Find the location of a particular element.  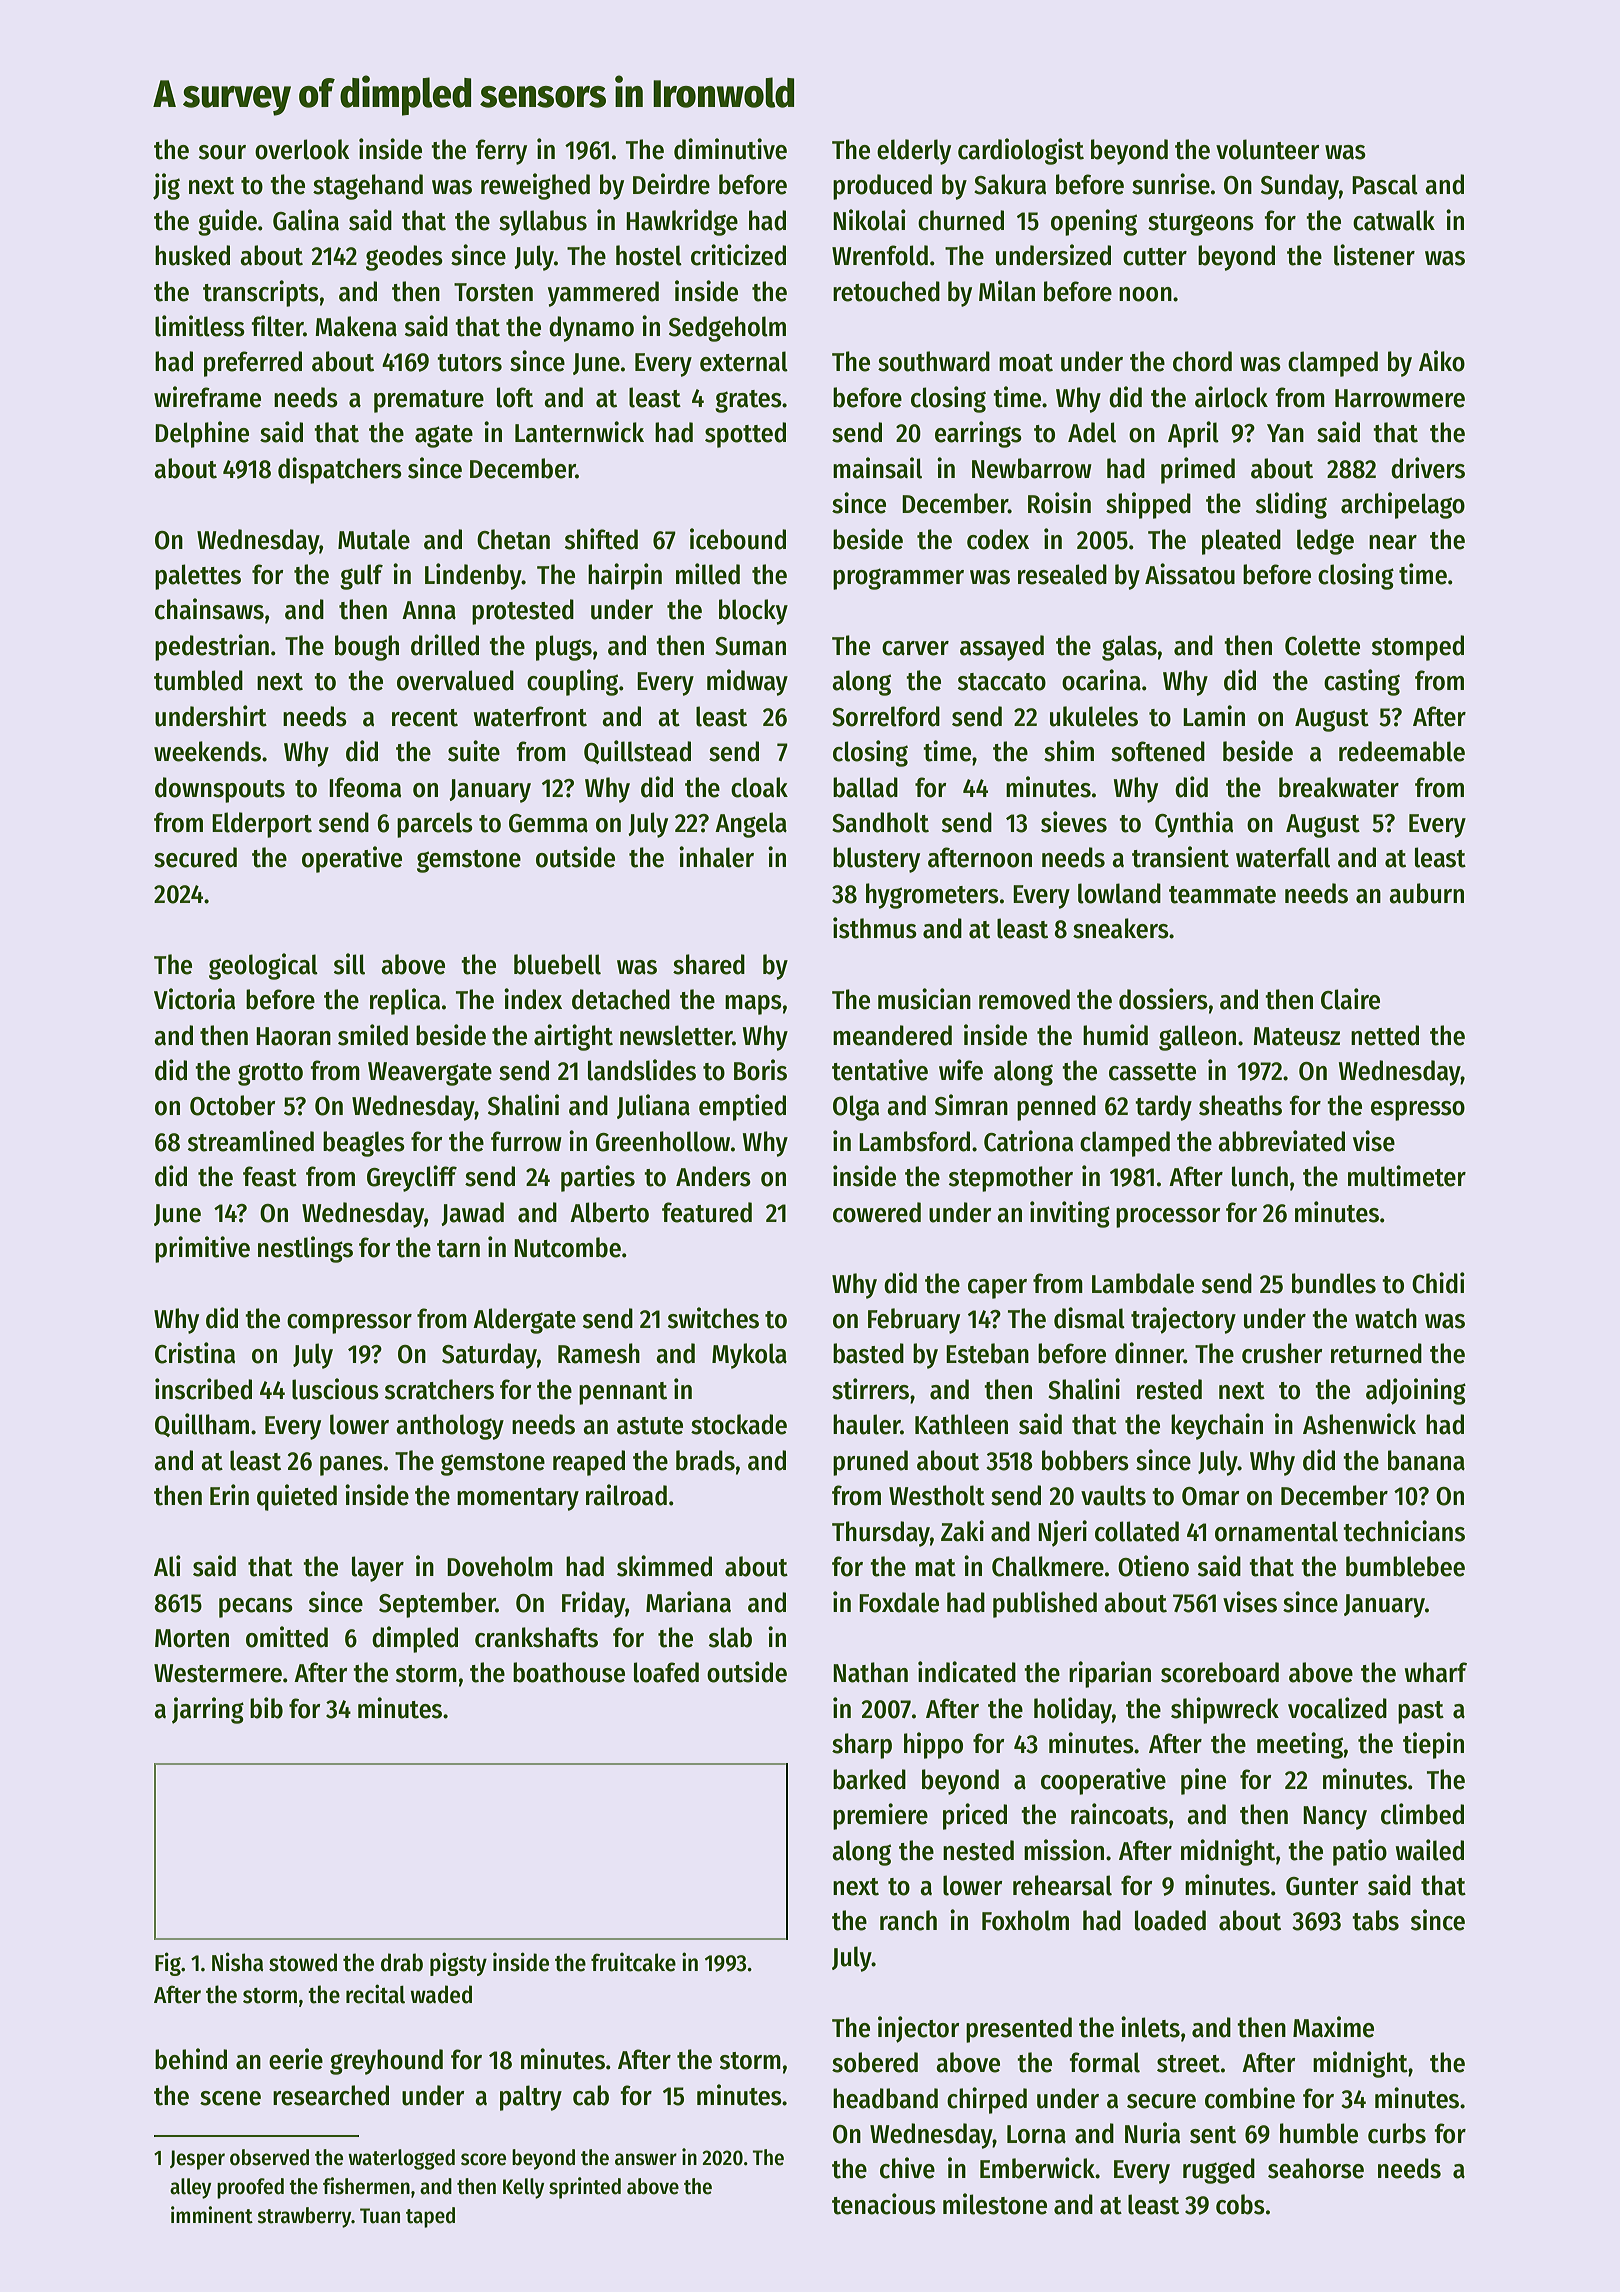

Fig is located at coordinates (168, 1964).
